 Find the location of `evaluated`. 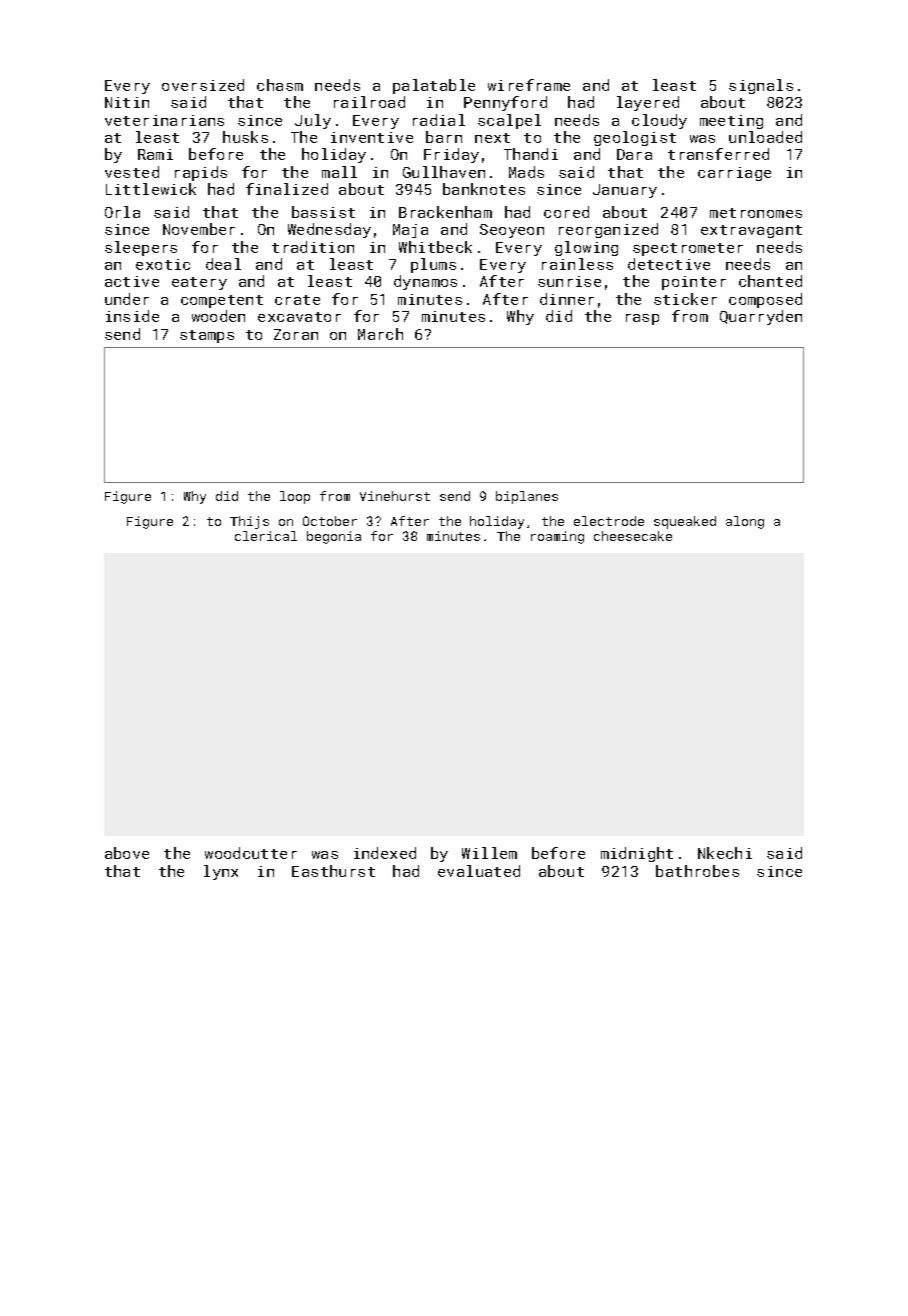

evaluated is located at coordinates (479, 871).
